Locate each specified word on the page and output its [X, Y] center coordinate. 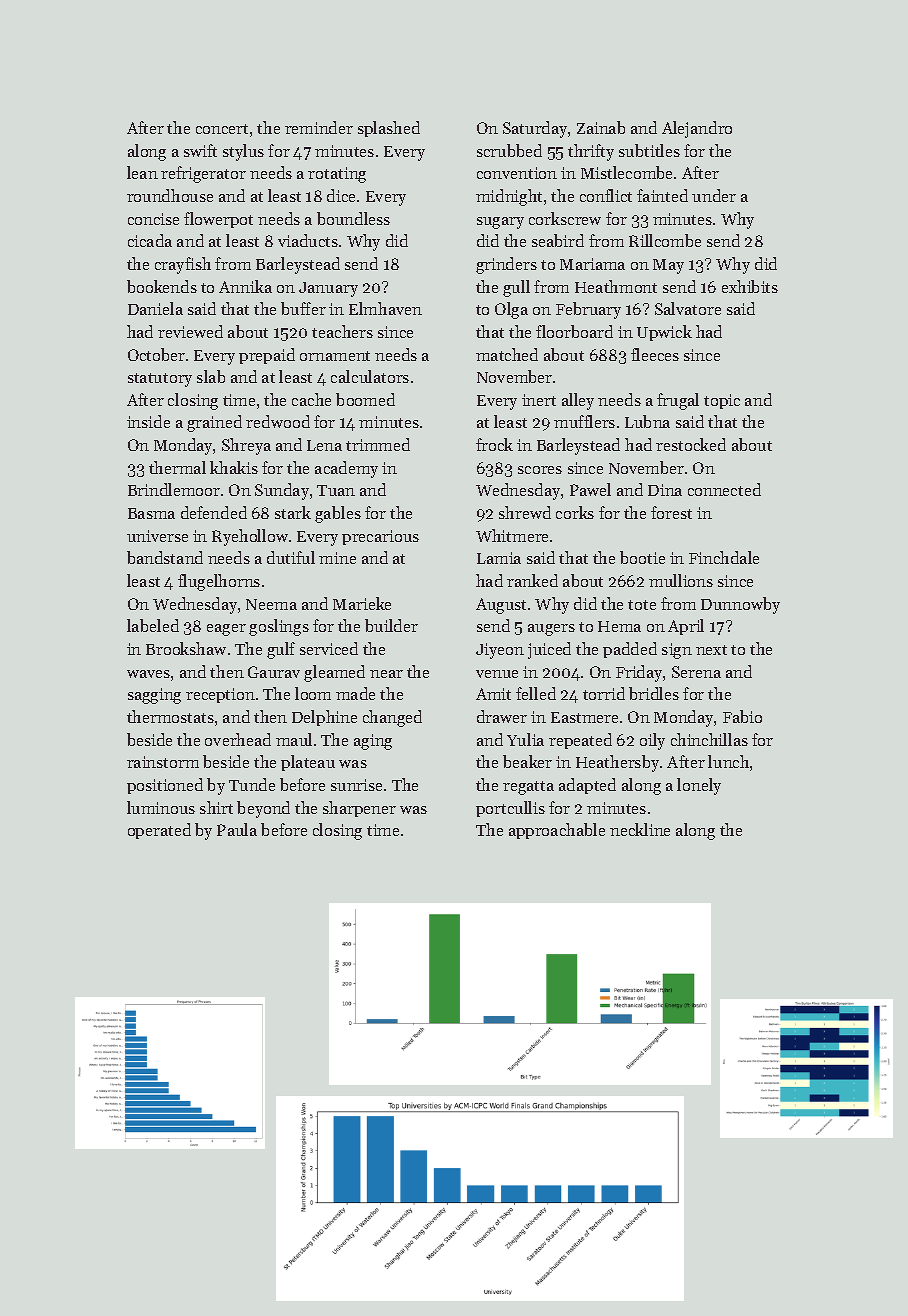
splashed [389, 129]
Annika [245, 286]
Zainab [601, 127]
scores [540, 470]
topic [722, 401]
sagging [154, 696]
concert [222, 129]
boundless [353, 218]
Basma [151, 513]
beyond [263, 809]
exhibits [750, 286]
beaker [527, 761]
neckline [640, 829]
